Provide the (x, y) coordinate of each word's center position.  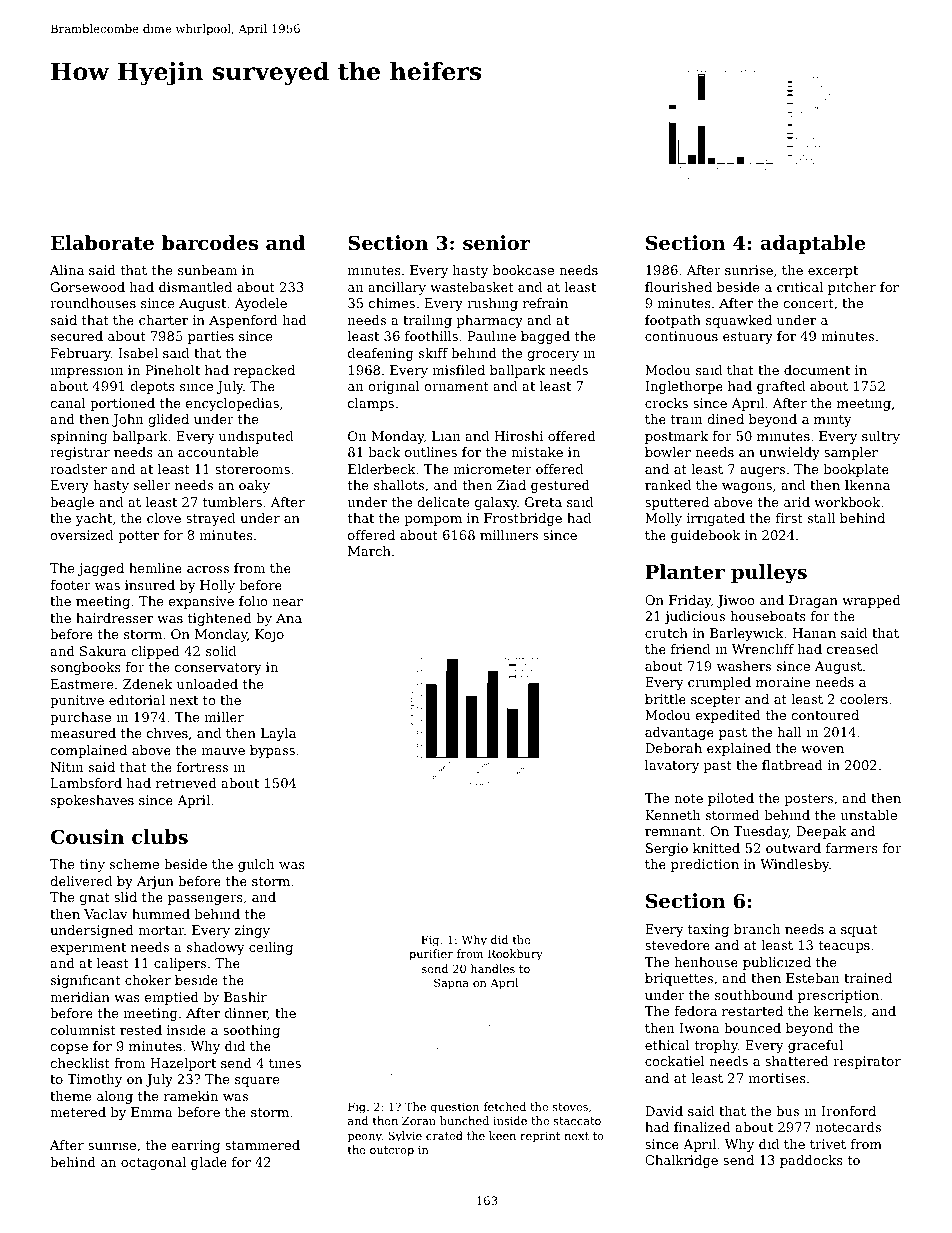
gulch (256, 865)
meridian (80, 997)
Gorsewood (88, 287)
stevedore (677, 945)
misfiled (459, 370)
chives (167, 733)
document (817, 370)
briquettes (679, 979)
